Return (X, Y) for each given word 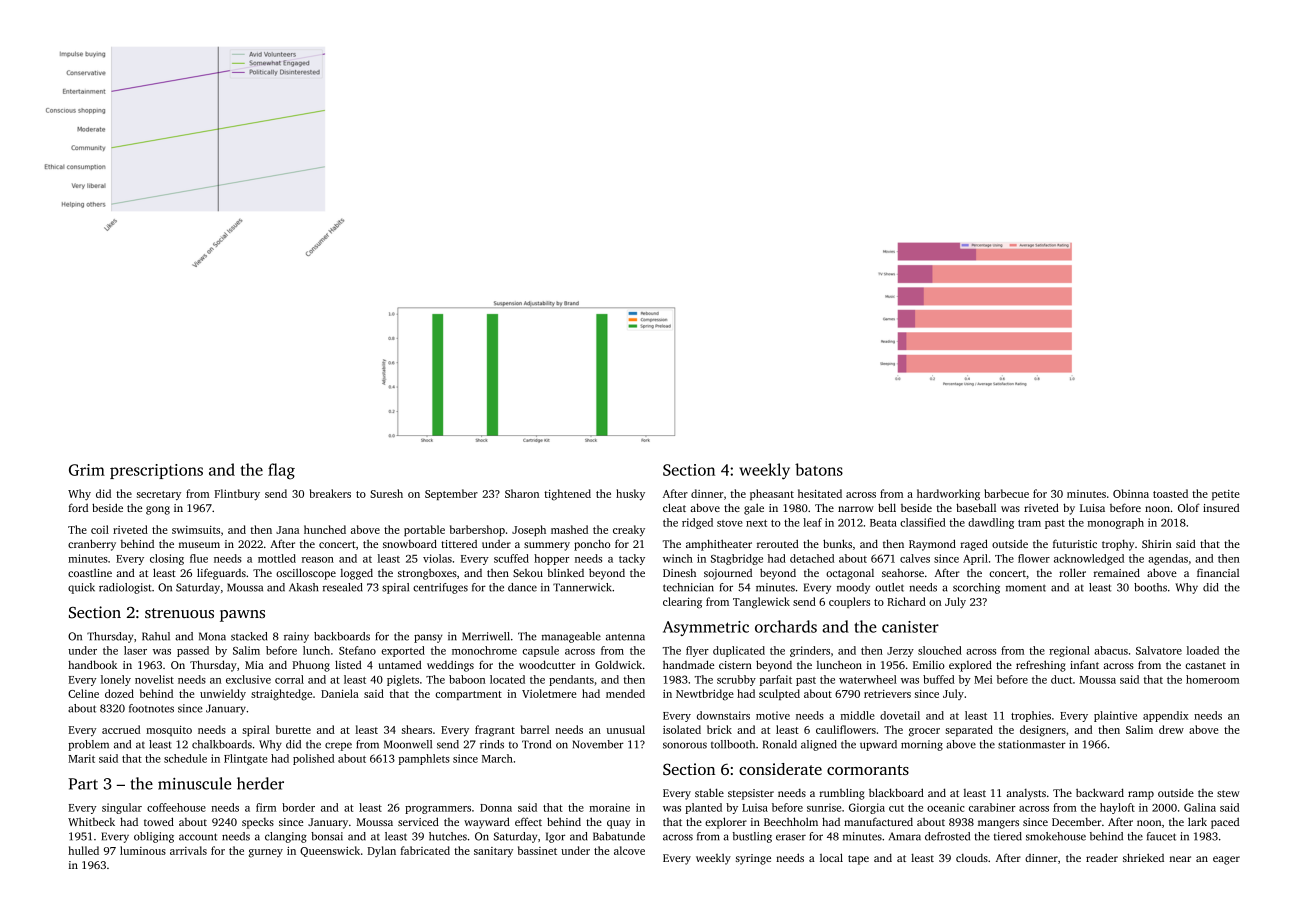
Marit (81, 758)
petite (1226, 495)
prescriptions (156, 471)
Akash (303, 587)
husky (630, 495)
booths (1150, 587)
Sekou (528, 573)
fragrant (495, 731)
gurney (266, 853)
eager (1226, 860)
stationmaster (1032, 744)
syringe (753, 859)
